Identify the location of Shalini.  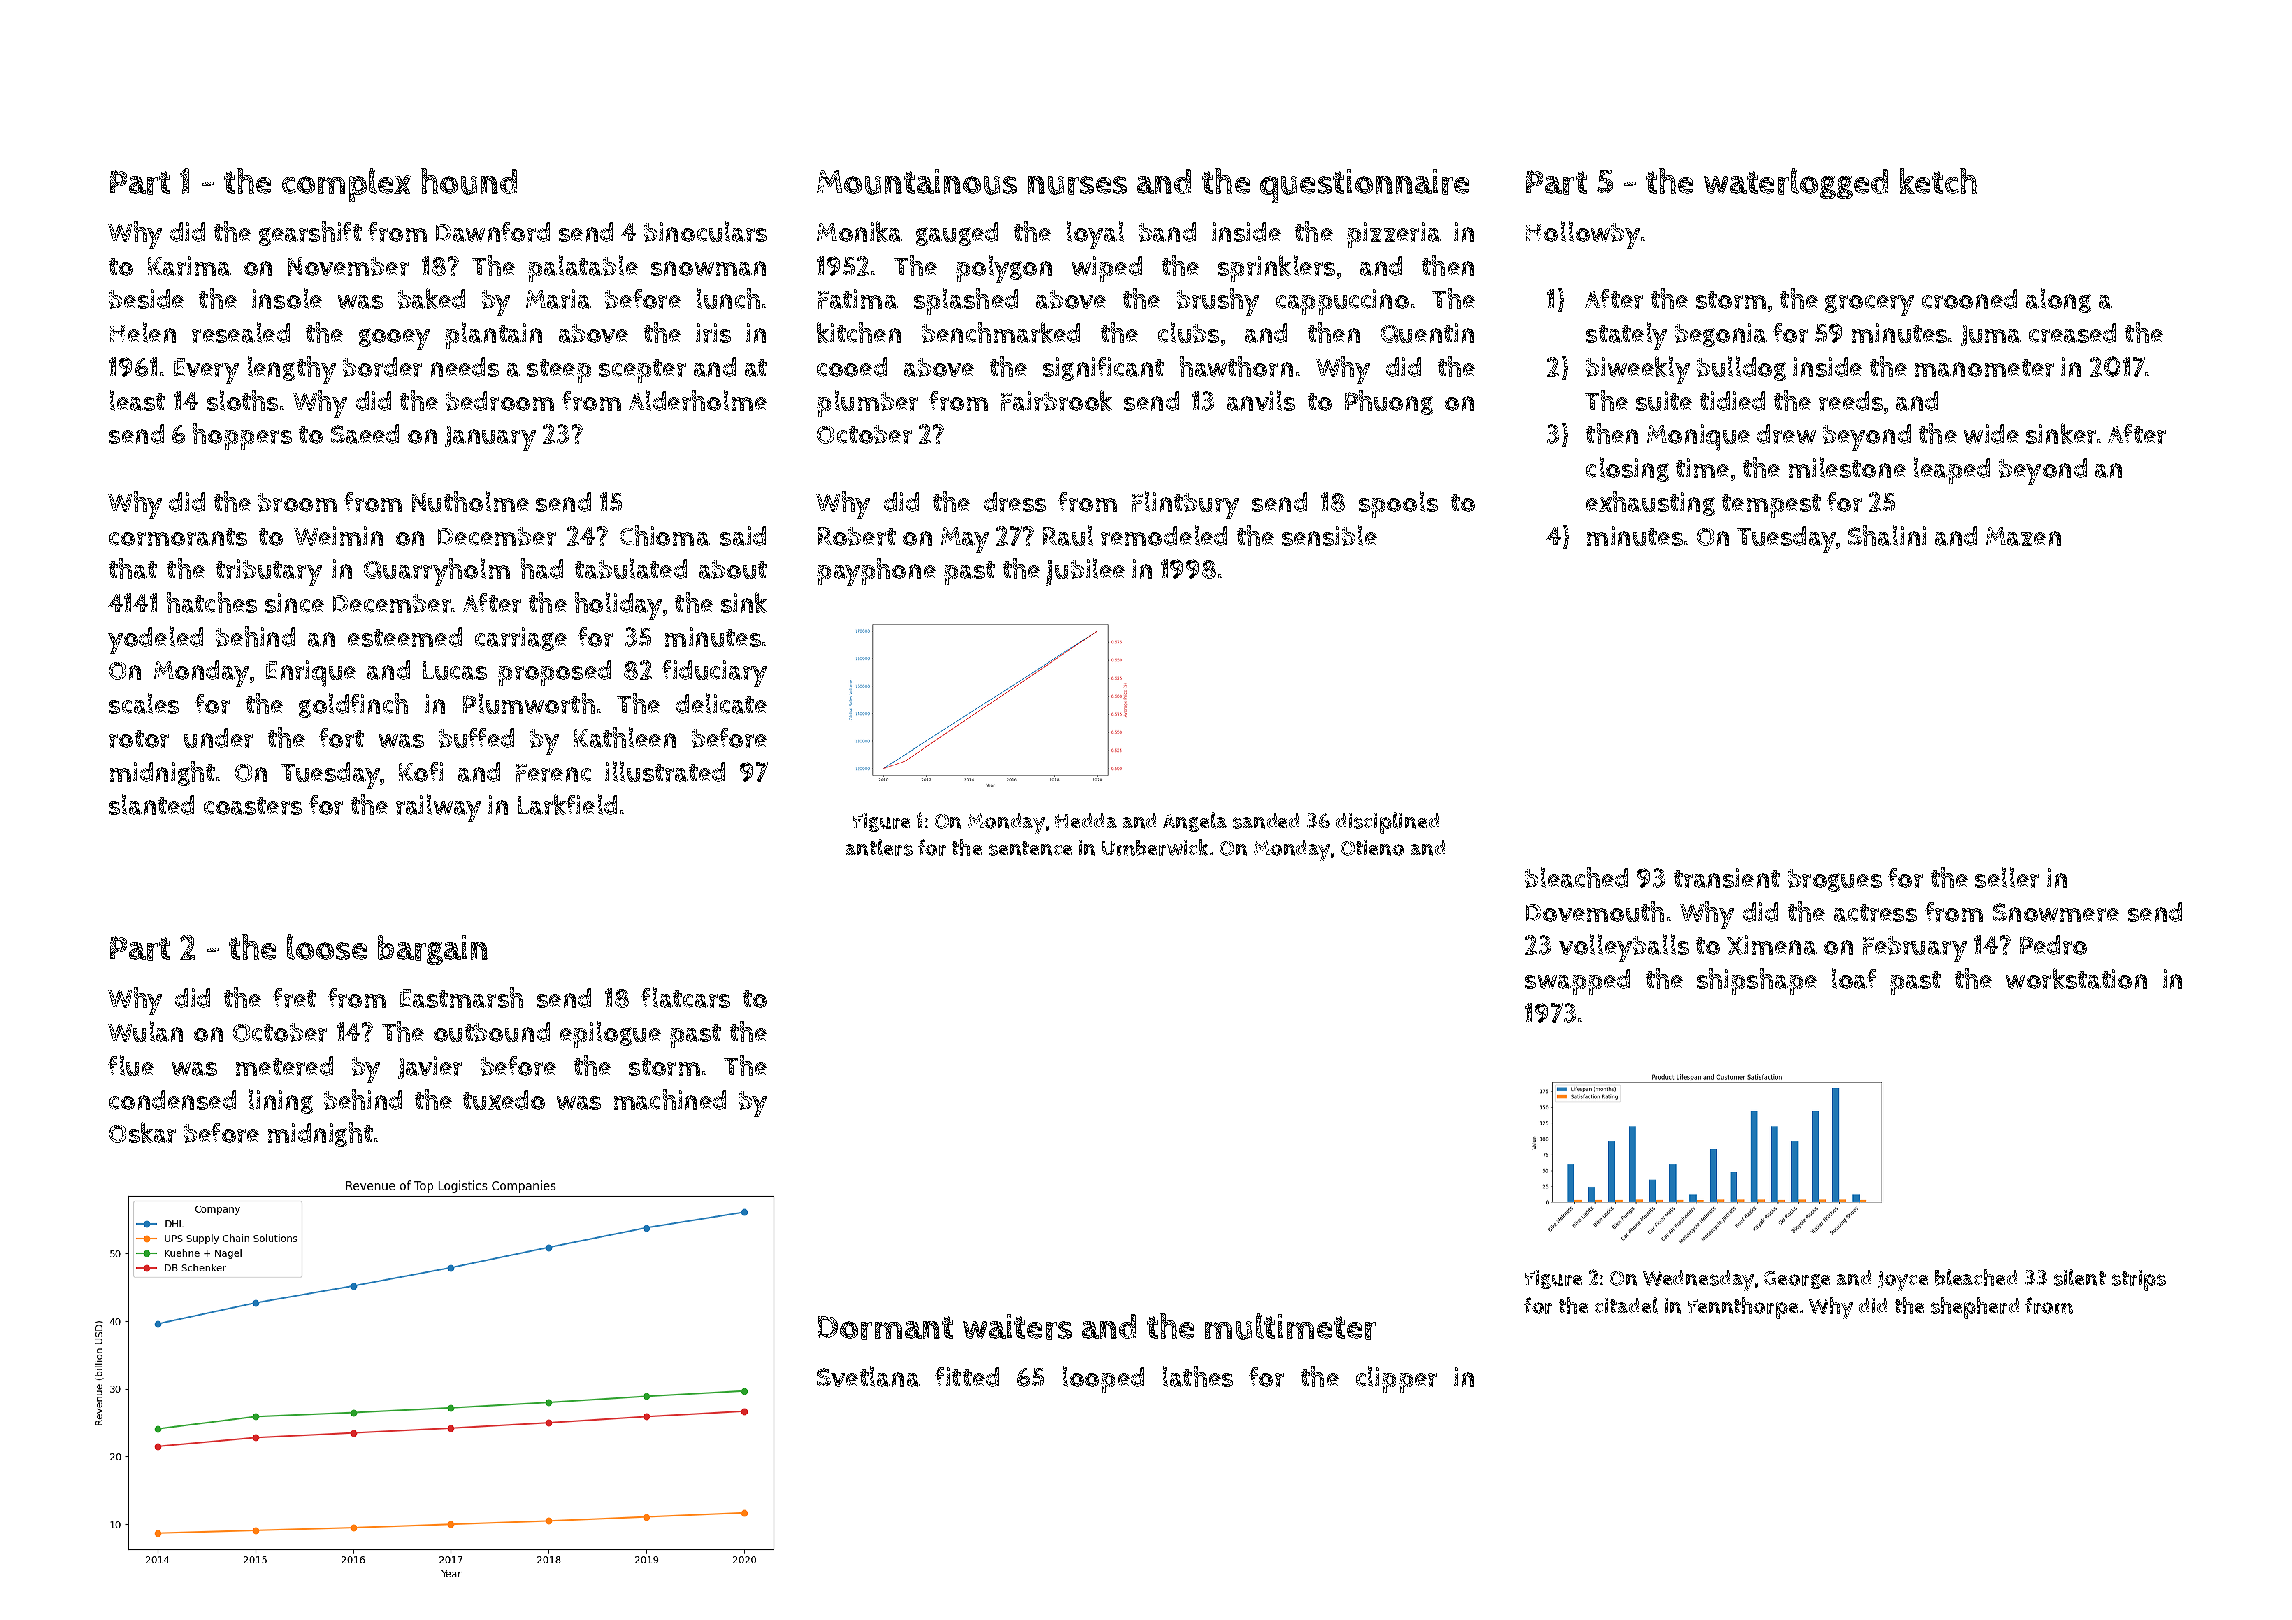
(1887, 535).
